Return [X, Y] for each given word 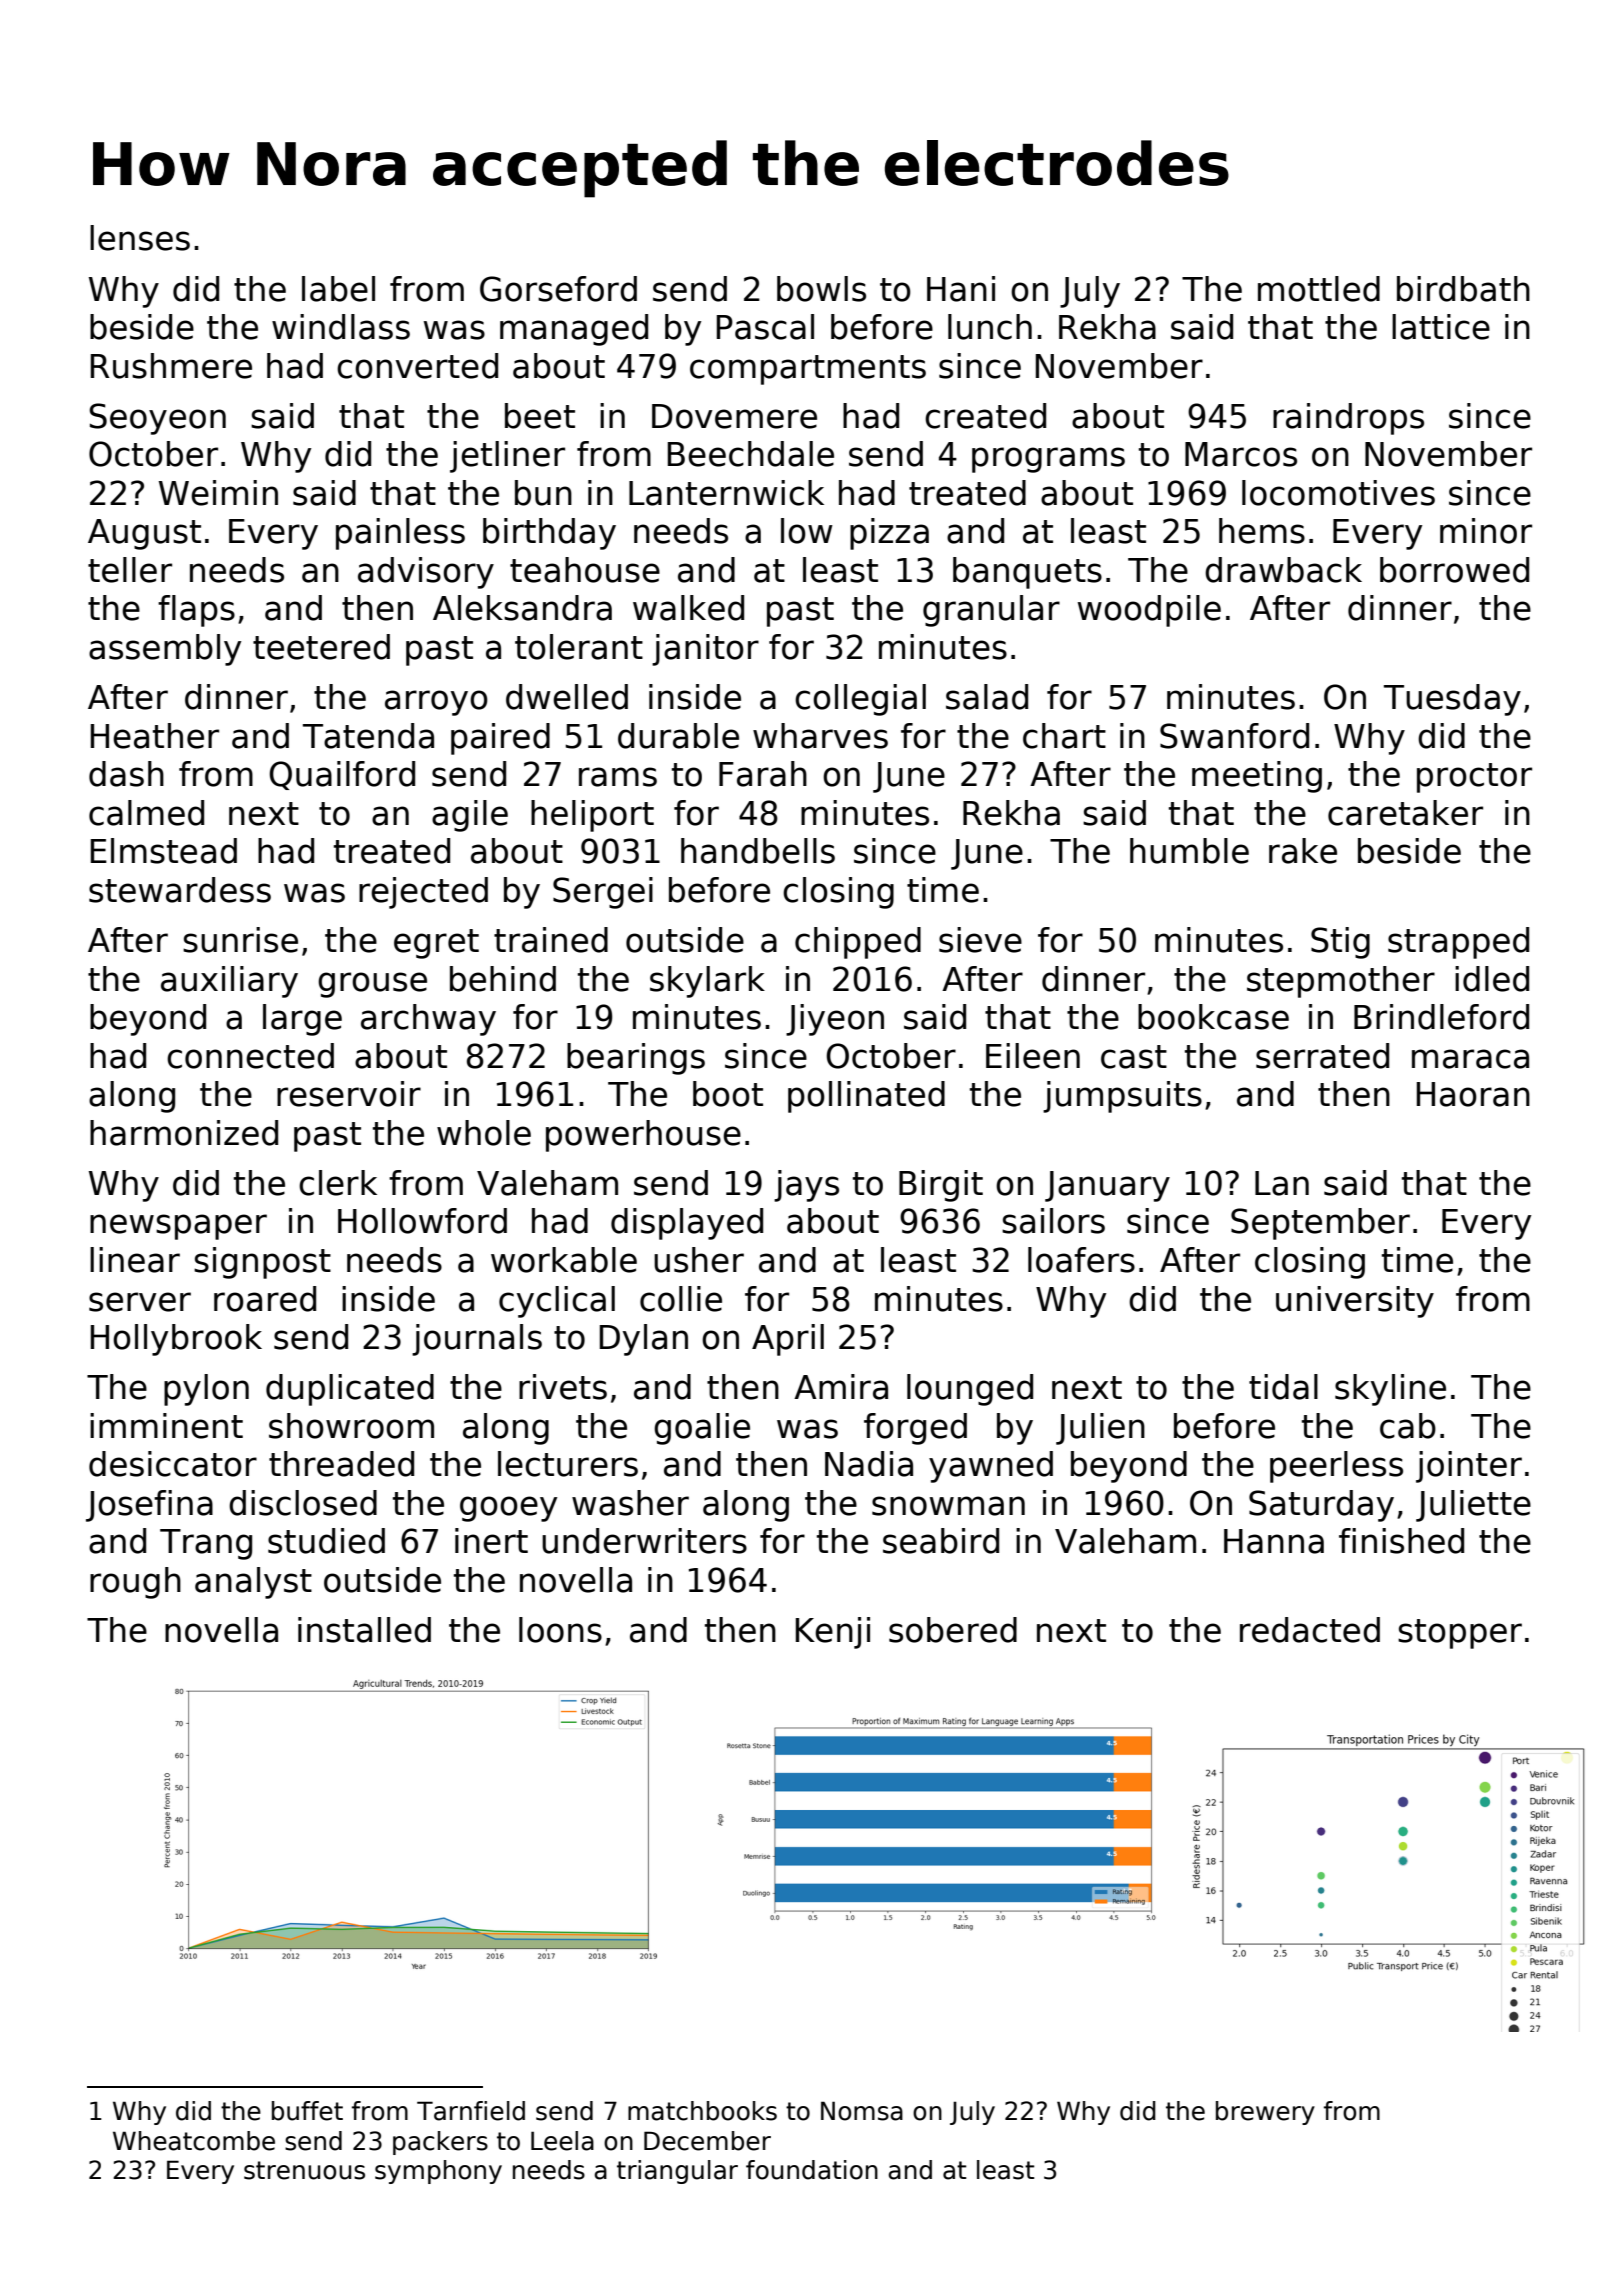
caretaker [1405, 813]
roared [265, 1299]
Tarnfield [471, 2111]
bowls [821, 289]
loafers [1081, 1260]
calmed [146, 813]
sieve [980, 940]
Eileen [1033, 1056]
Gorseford [558, 289]
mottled [1319, 289]
